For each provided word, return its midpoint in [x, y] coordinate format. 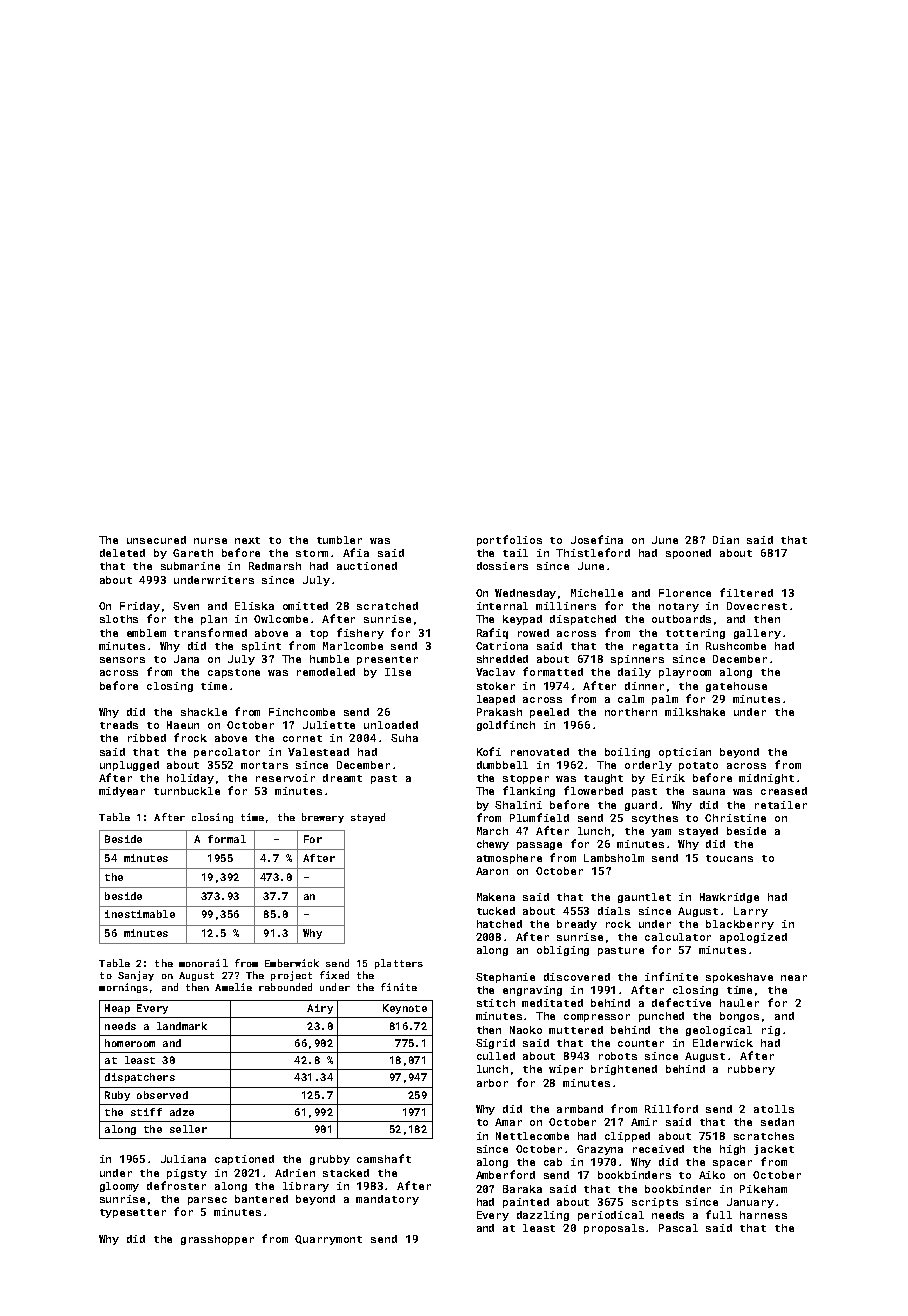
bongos [739, 1017]
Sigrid [495, 1044]
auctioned [367, 566]
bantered [261, 1199]
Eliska [254, 606]
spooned [688, 554]
